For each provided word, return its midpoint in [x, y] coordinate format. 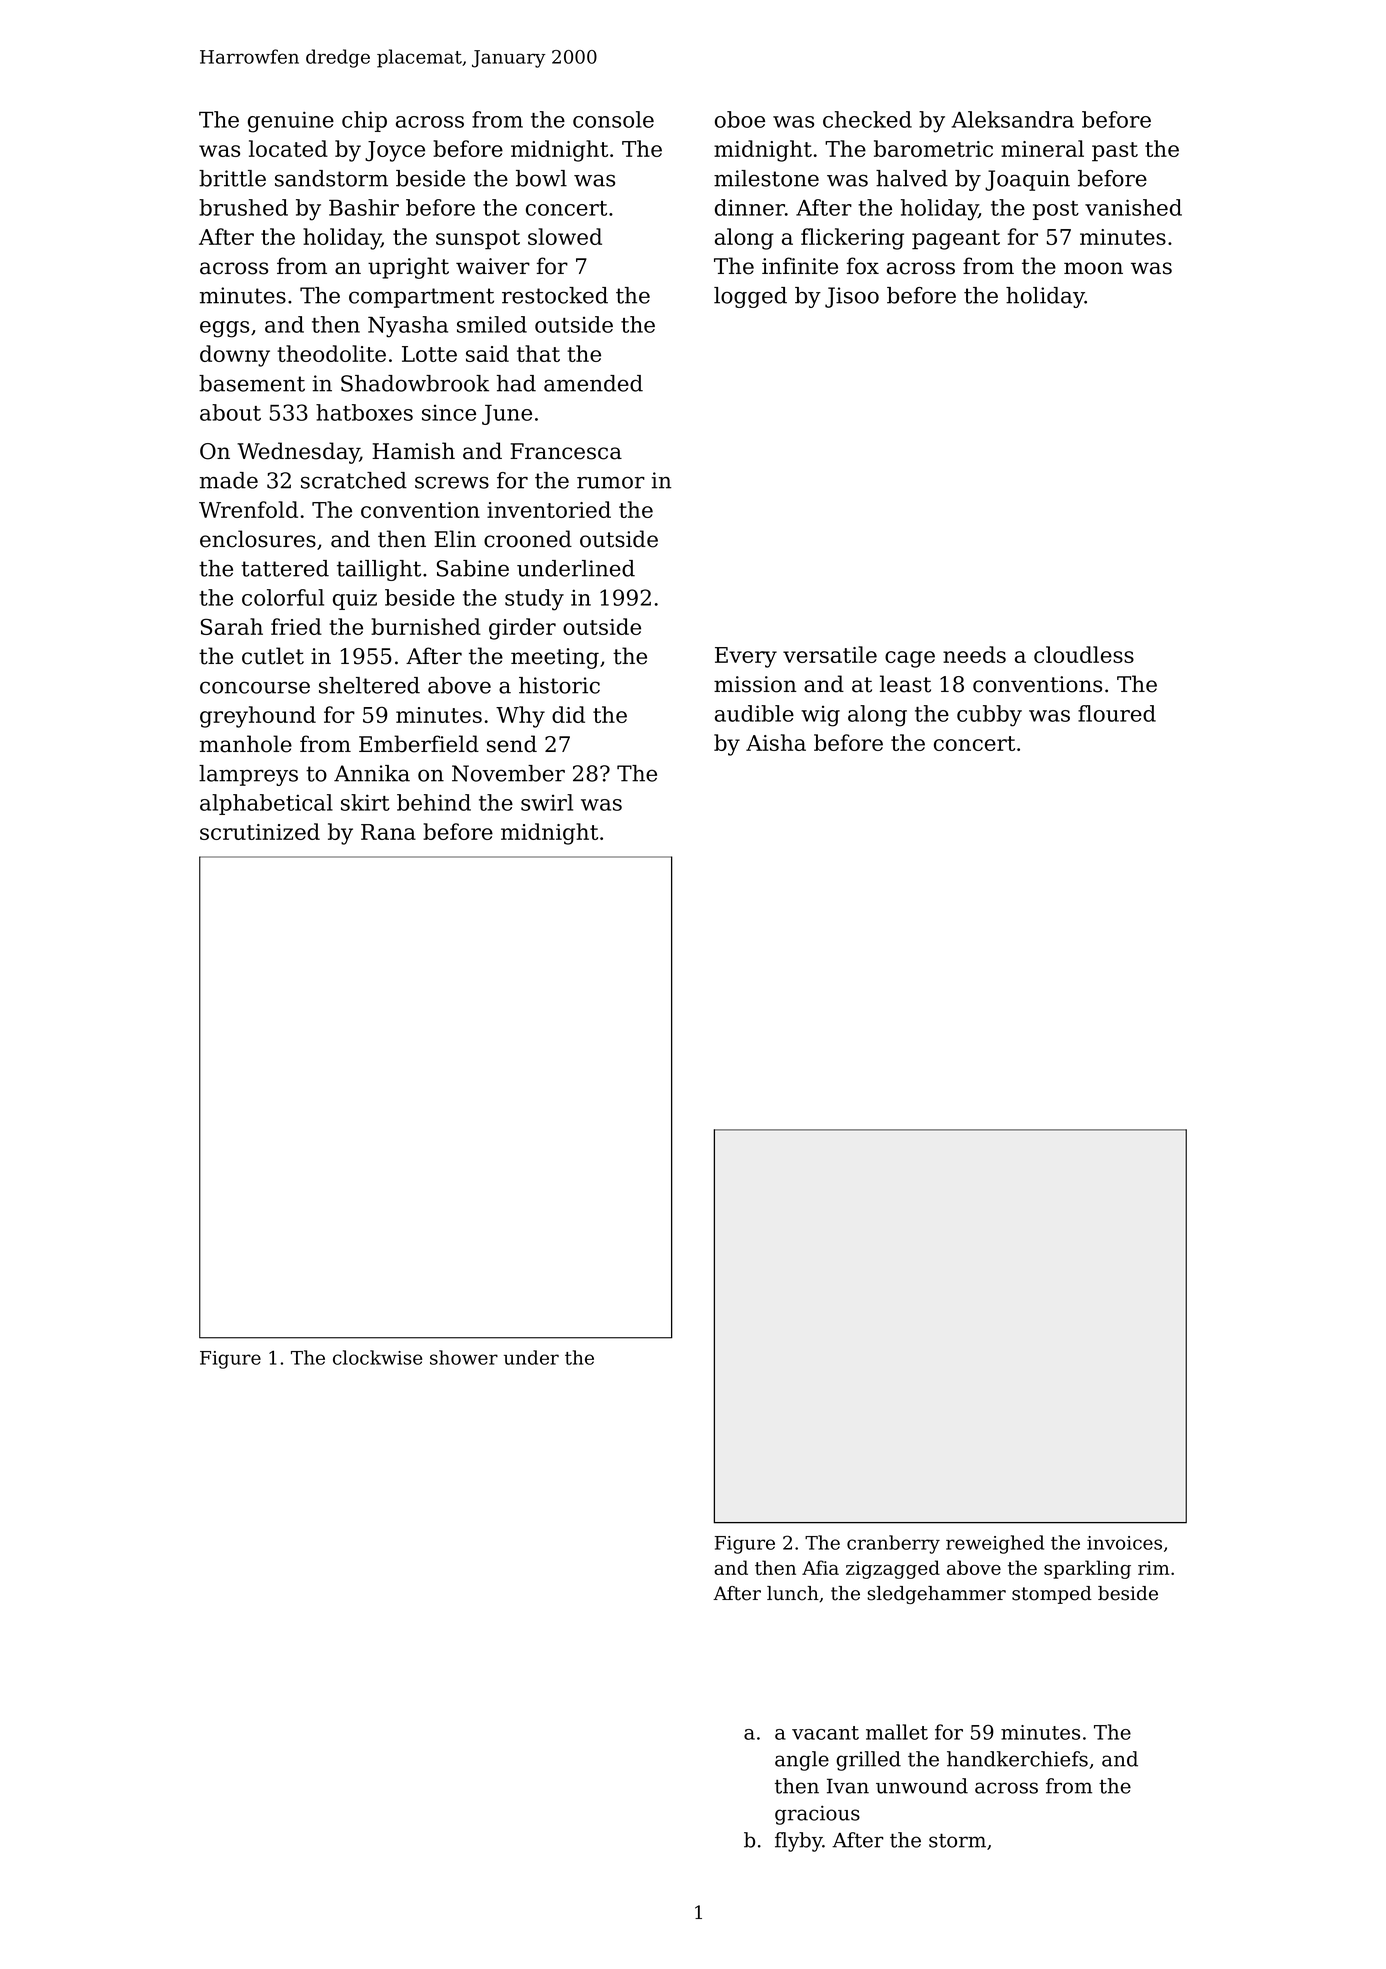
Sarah [232, 626]
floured [1117, 713]
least [905, 684]
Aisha [776, 742]
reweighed [995, 1544]
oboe [740, 119]
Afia [820, 1567]
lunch [793, 1593]
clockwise [377, 1357]
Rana [388, 832]
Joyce [395, 151]
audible [754, 713]
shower [464, 1357]
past [1115, 152]
